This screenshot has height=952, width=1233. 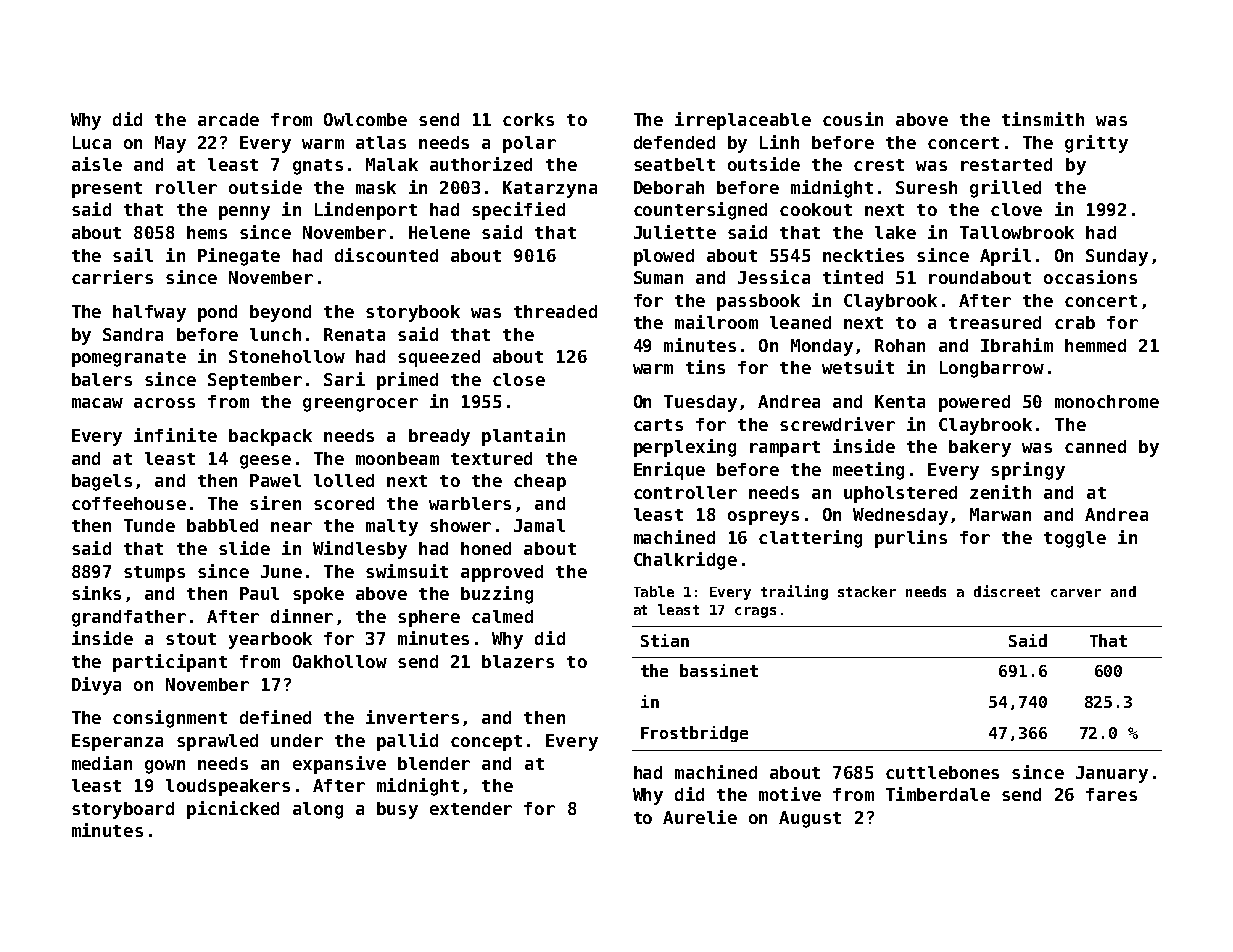 What do you see at coordinates (911, 539) in the screenshot?
I see `purlins` at bounding box center [911, 539].
